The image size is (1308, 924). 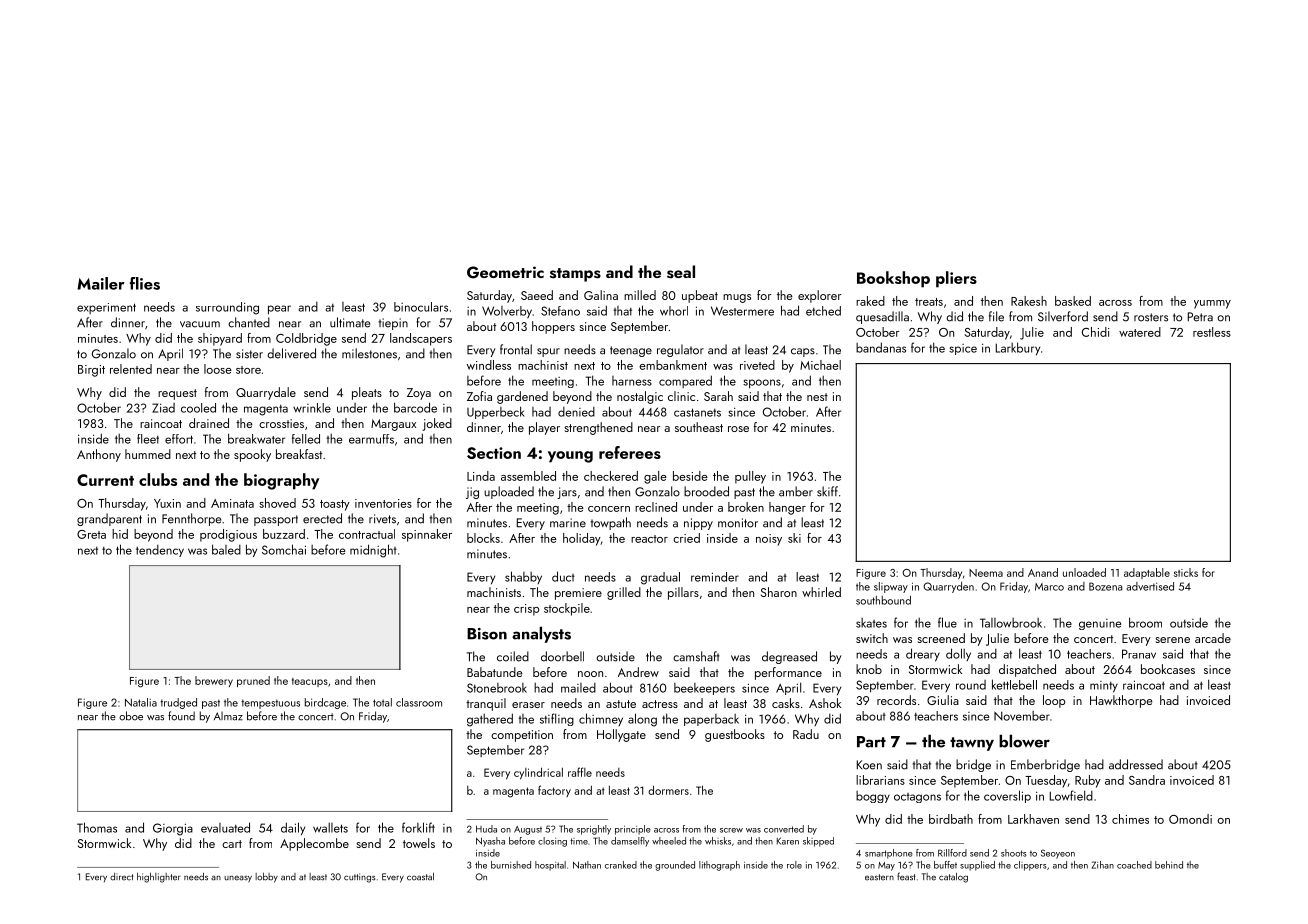 What do you see at coordinates (1104, 687) in the screenshot?
I see `minty` at bounding box center [1104, 687].
